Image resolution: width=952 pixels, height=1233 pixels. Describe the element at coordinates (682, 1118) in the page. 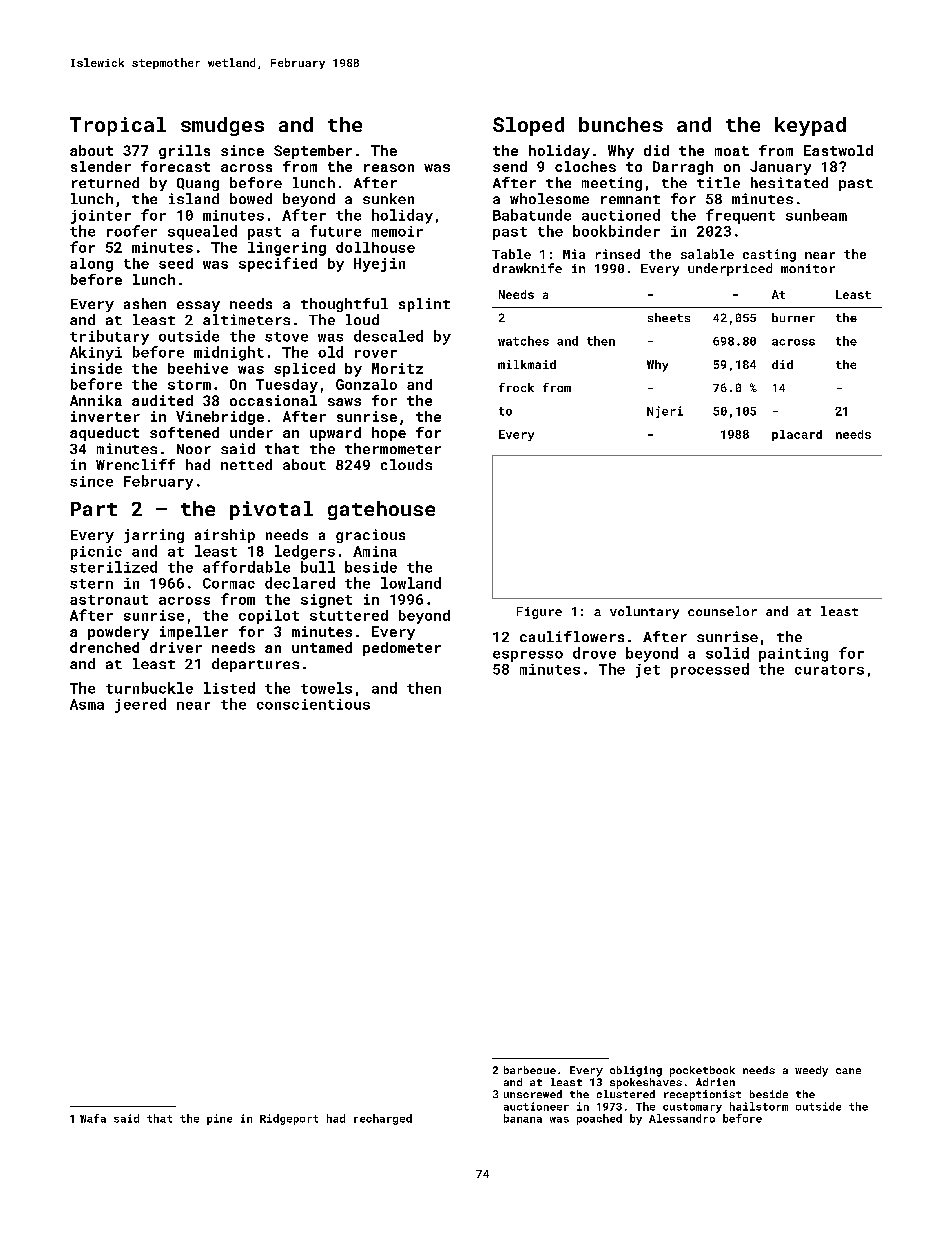

I see `Alessandro` at that location.
